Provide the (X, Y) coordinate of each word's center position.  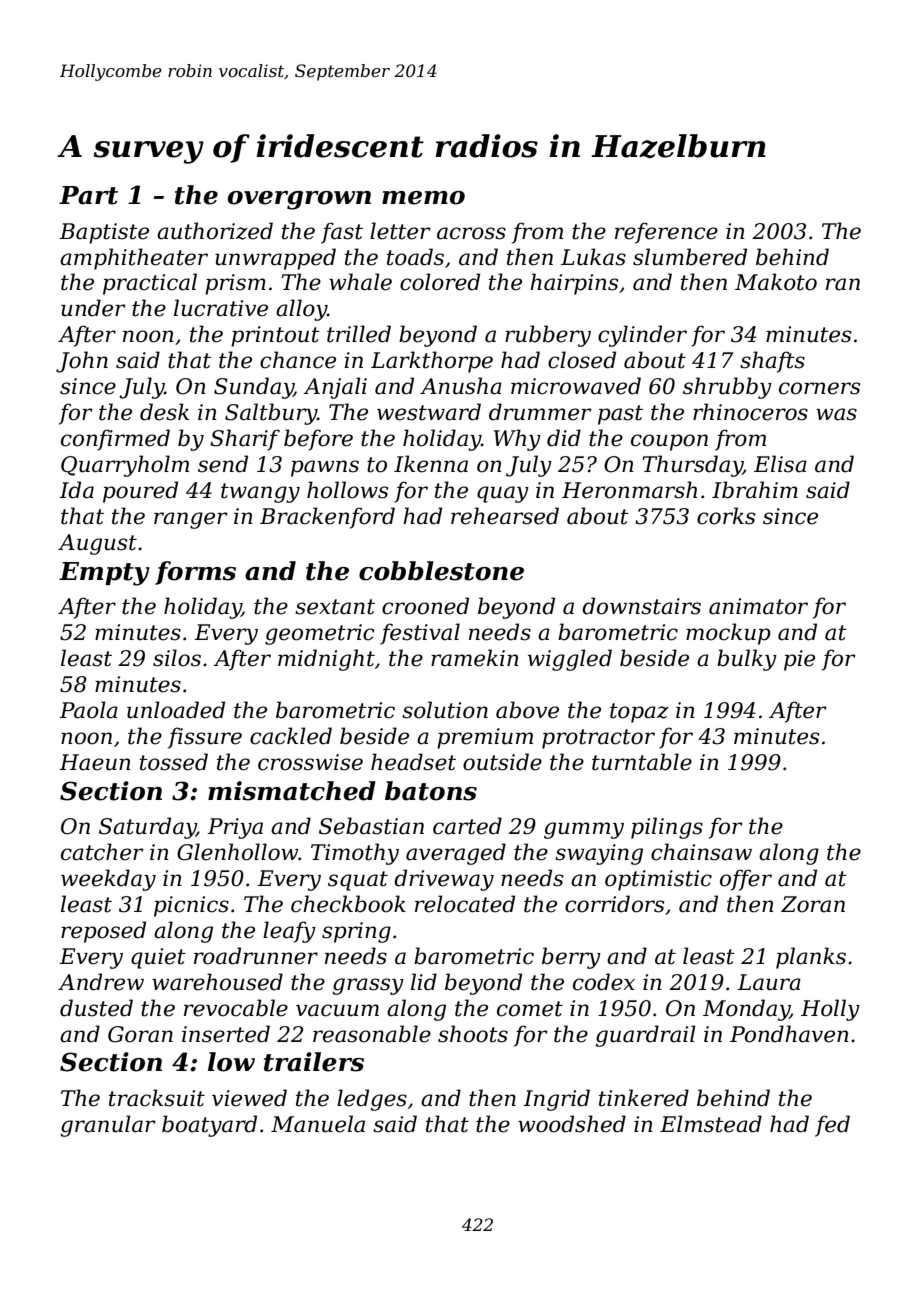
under (93, 308)
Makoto (776, 282)
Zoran (813, 904)
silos (177, 658)
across (471, 233)
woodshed (572, 1124)
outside (502, 762)
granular (108, 1126)
